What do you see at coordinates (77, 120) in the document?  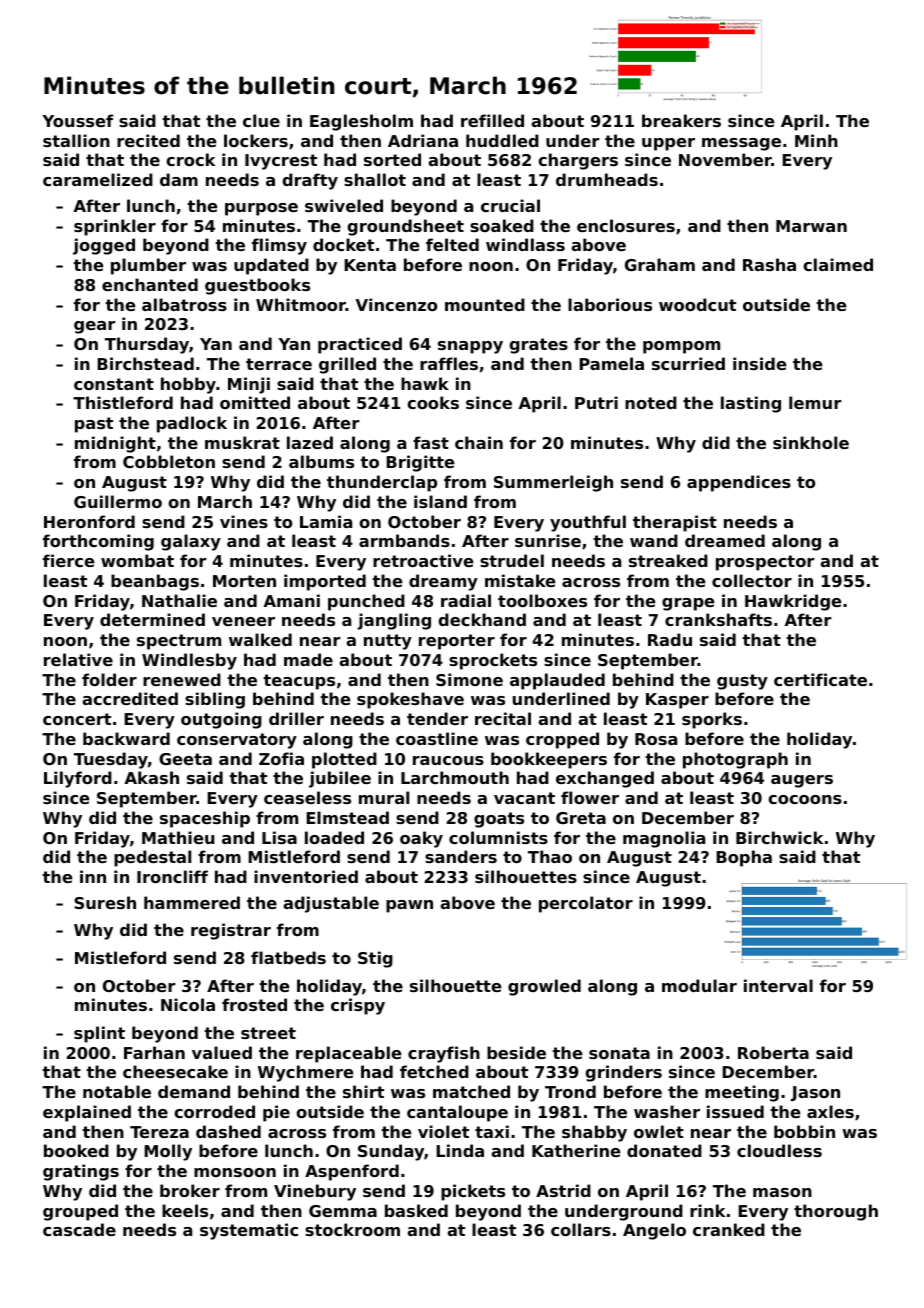 I see `Youssef` at bounding box center [77, 120].
